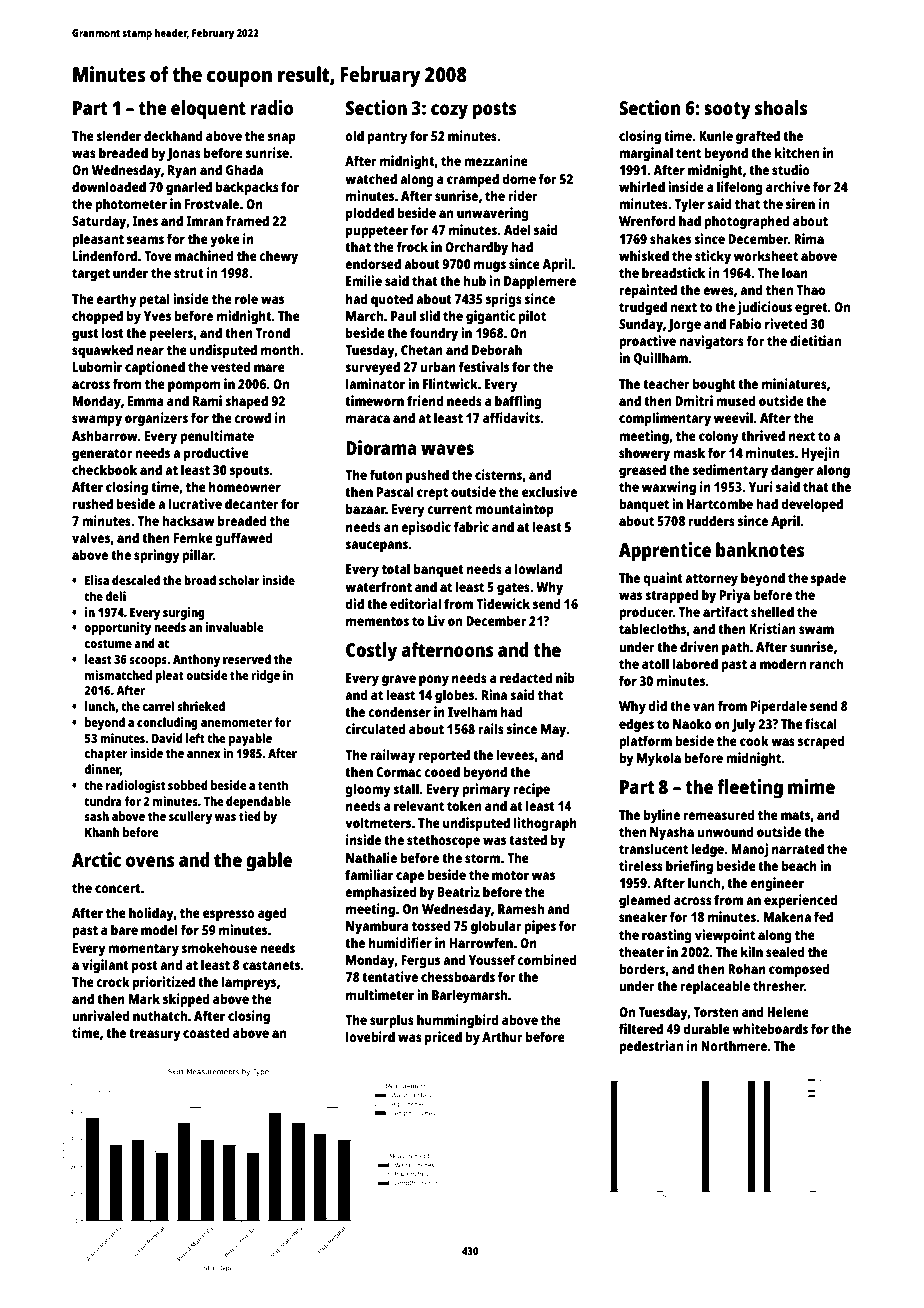 The height and width of the page is (1308, 924). I want to click on costume, so click(108, 643).
